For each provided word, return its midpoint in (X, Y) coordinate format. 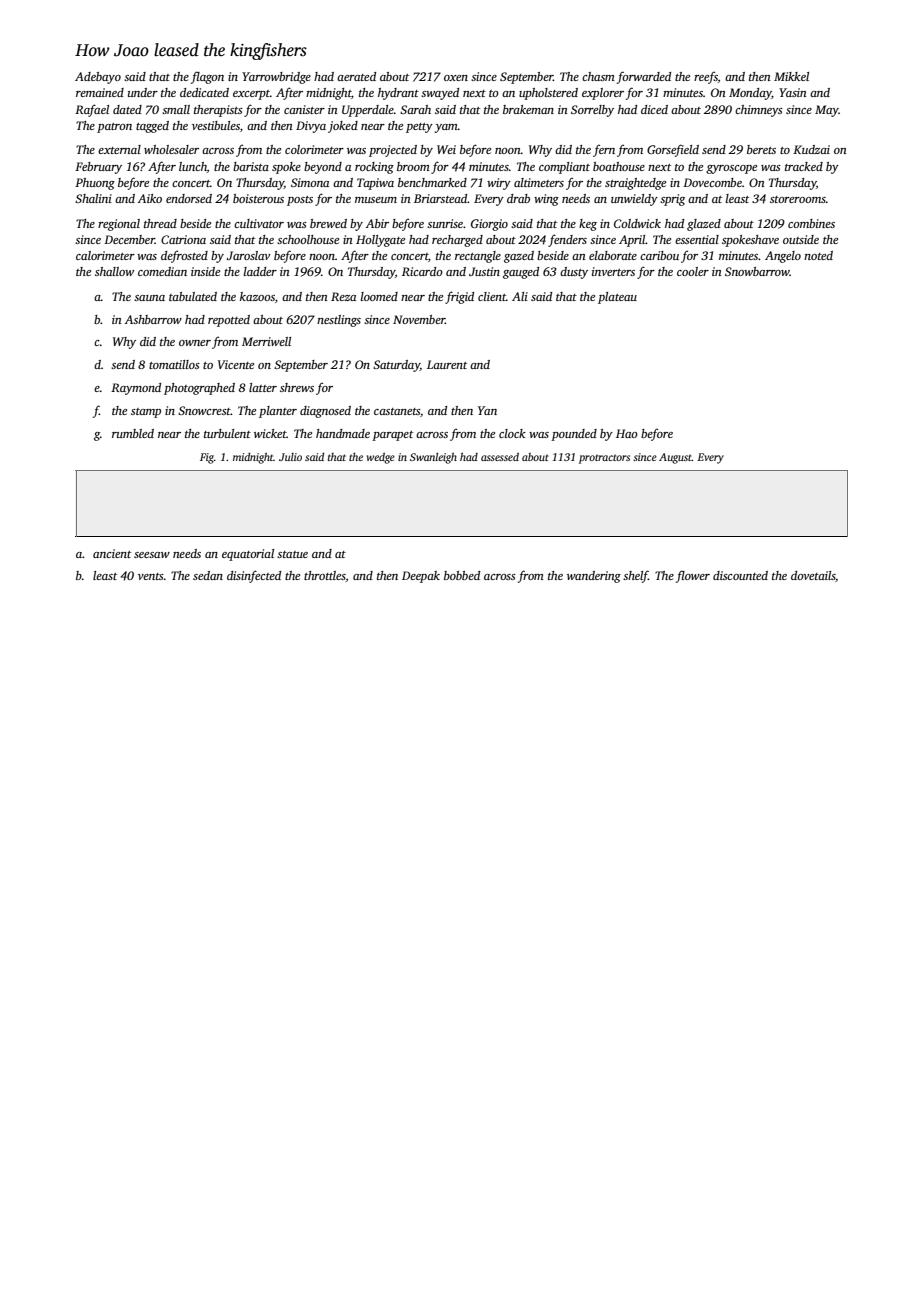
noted (818, 255)
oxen (456, 78)
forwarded (644, 77)
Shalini (93, 198)
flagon (207, 77)
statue (292, 554)
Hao (627, 433)
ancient (112, 553)
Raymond (136, 389)
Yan (487, 410)
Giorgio (489, 225)
